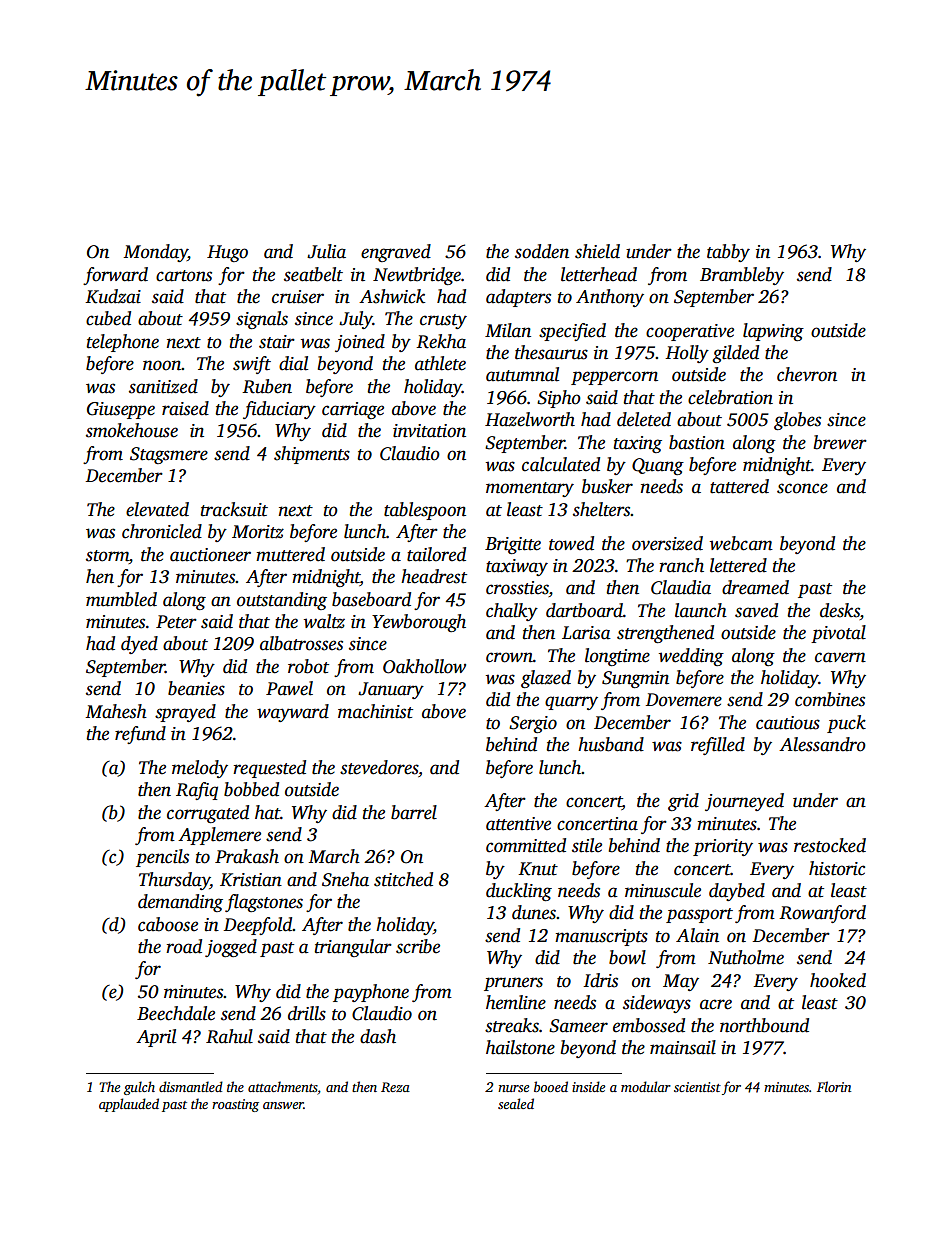 Image resolution: width=952 pixels, height=1233 pixels. I want to click on historic, so click(837, 868).
